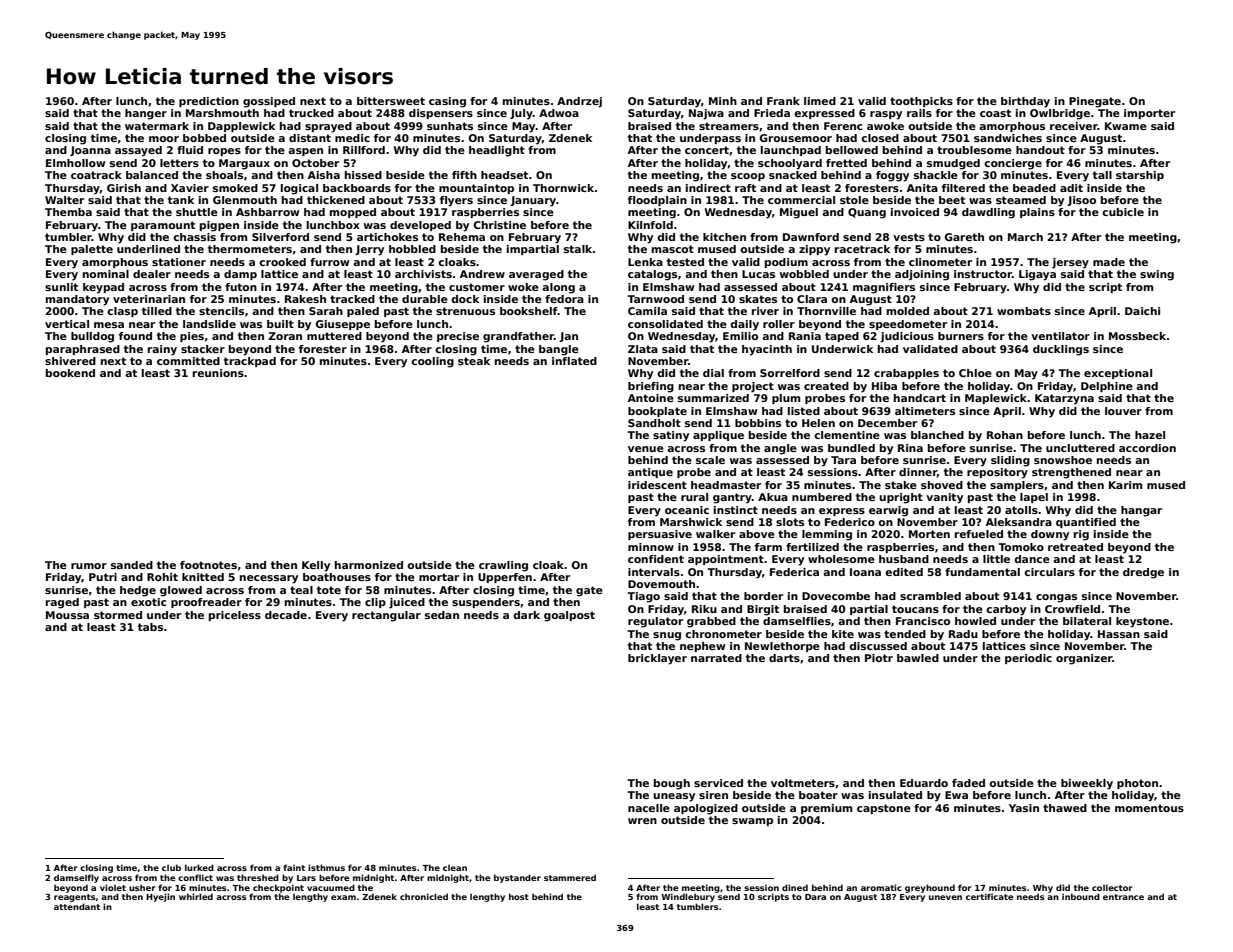 This document has height=952, width=1233. What do you see at coordinates (990, 896) in the document?
I see `certificate` at bounding box center [990, 896].
